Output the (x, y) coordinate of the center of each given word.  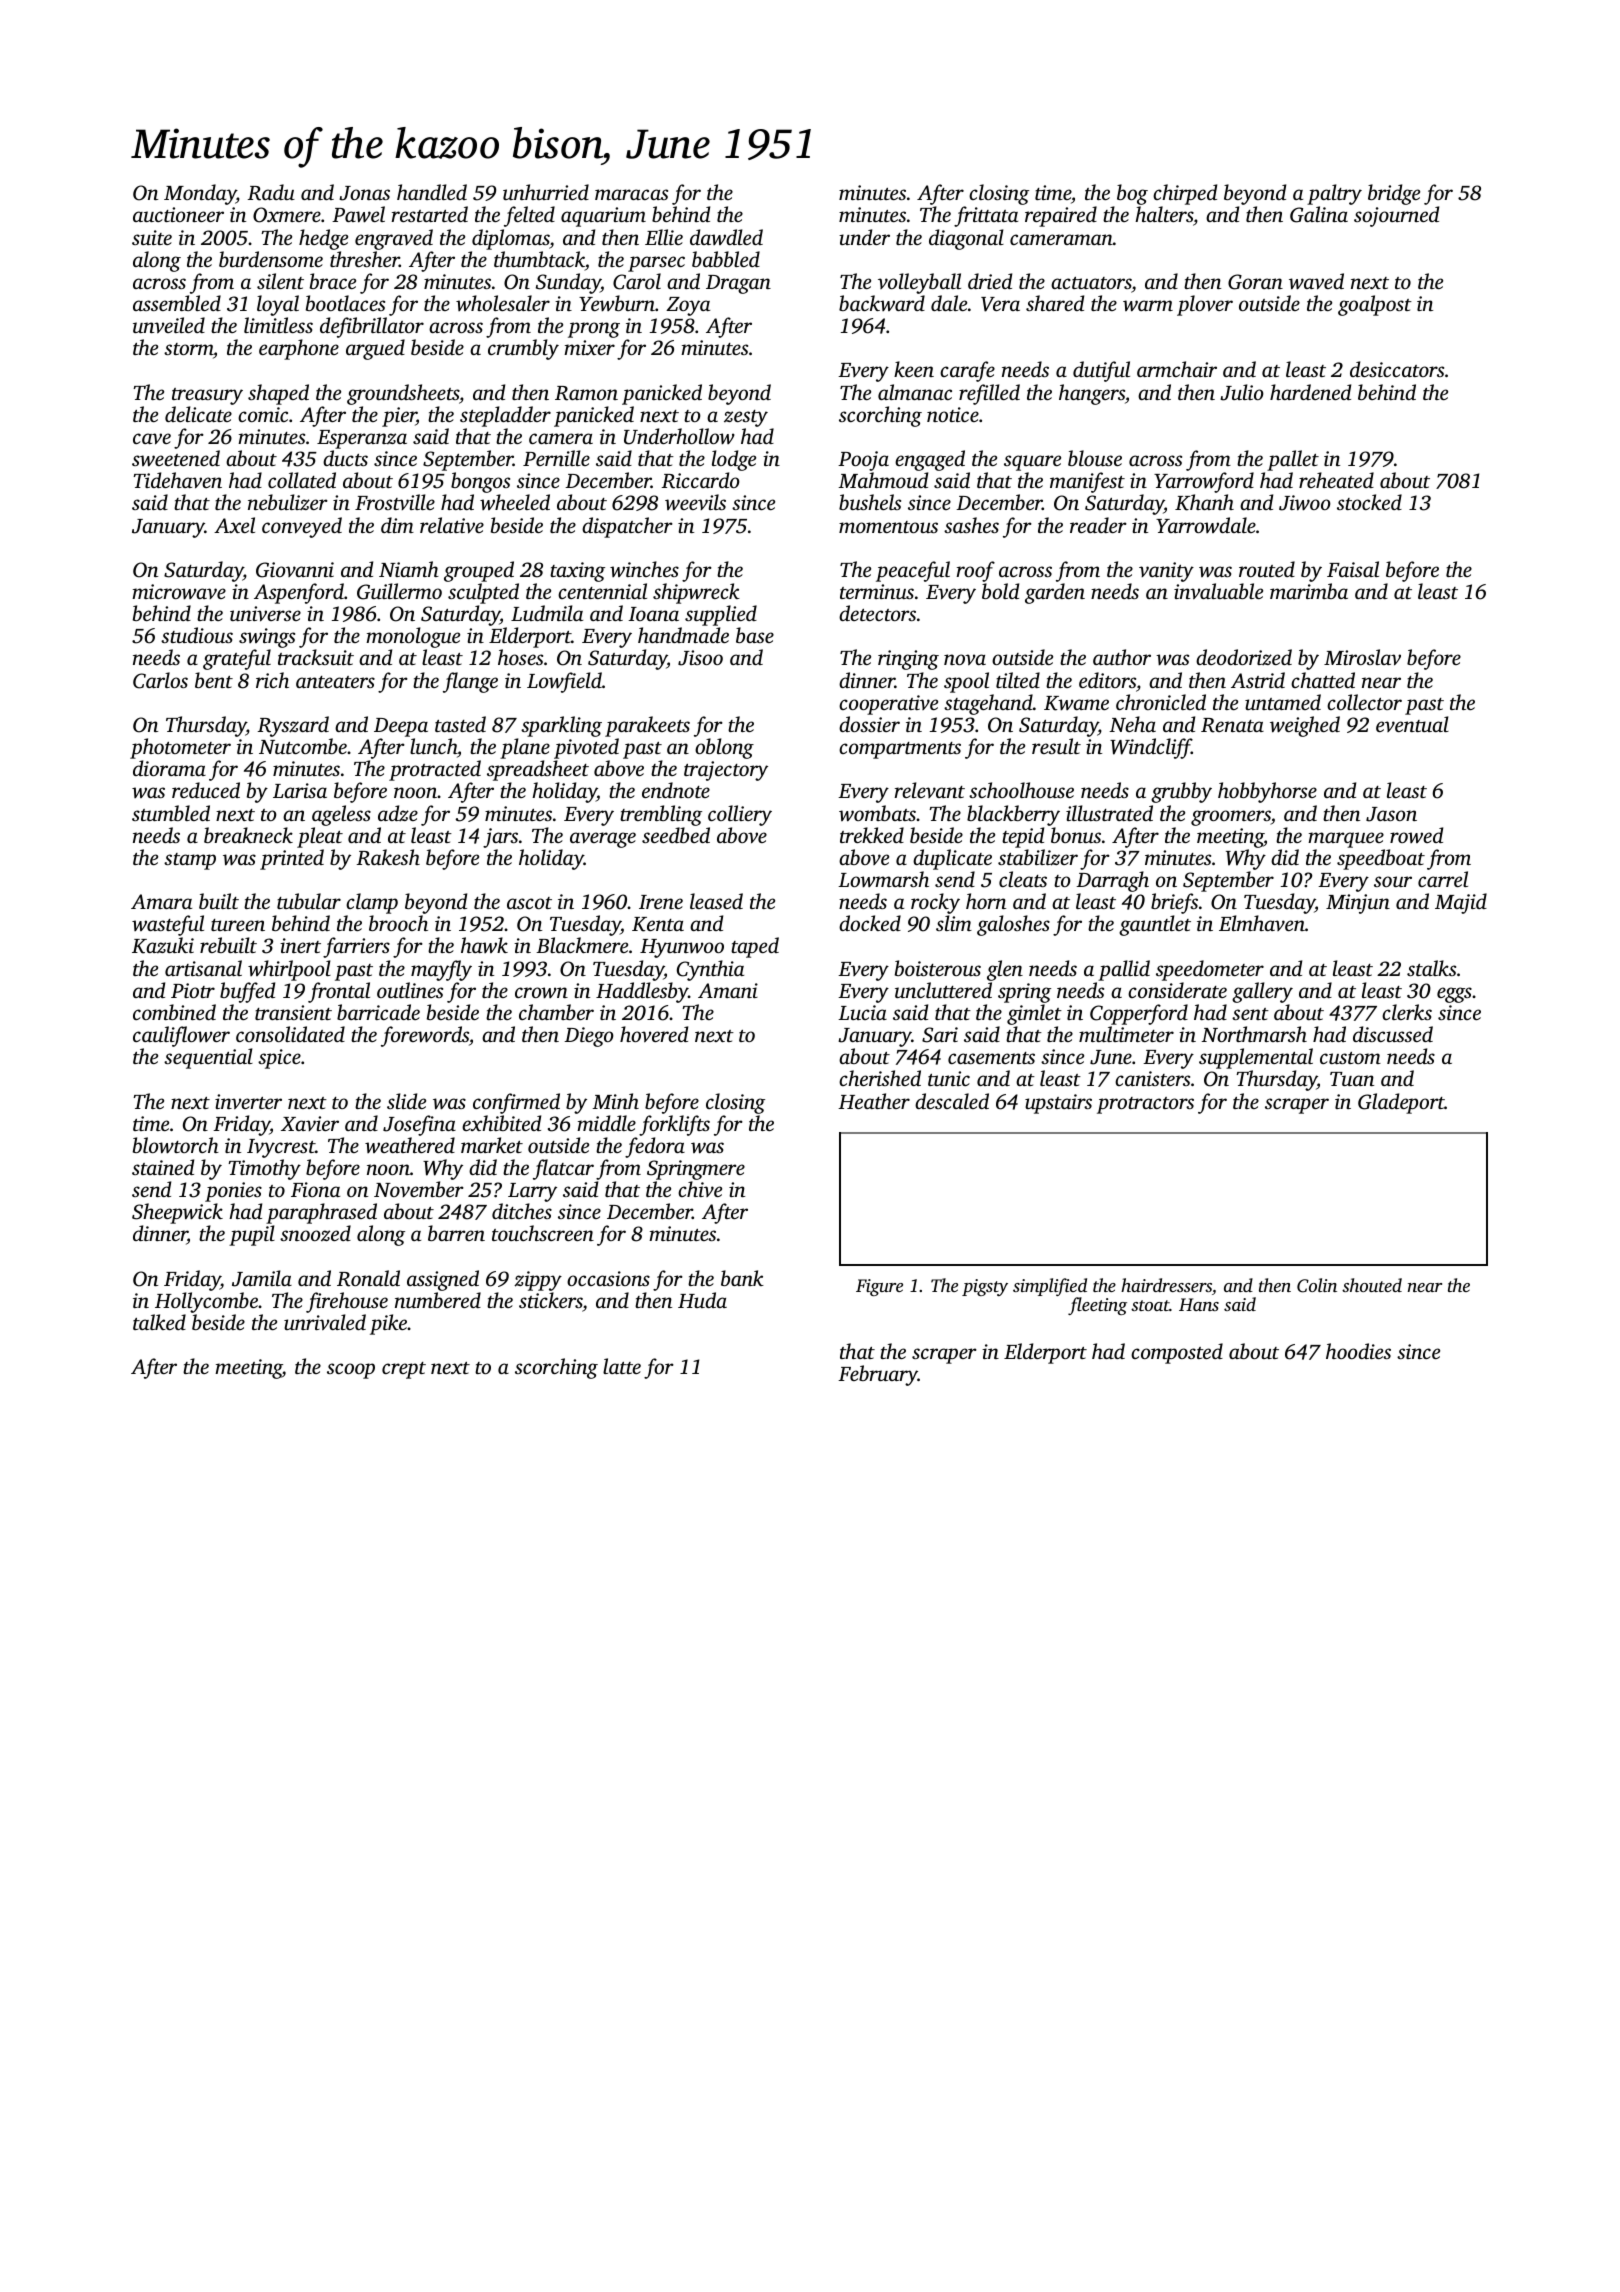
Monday (200, 194)
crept (404, 1370)
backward (882, 303)
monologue (413, 638)
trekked (872, 835)
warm (1148, 306)
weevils (695, 502)
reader (1098, 525)
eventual (1412, 724)
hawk (484, 945)
